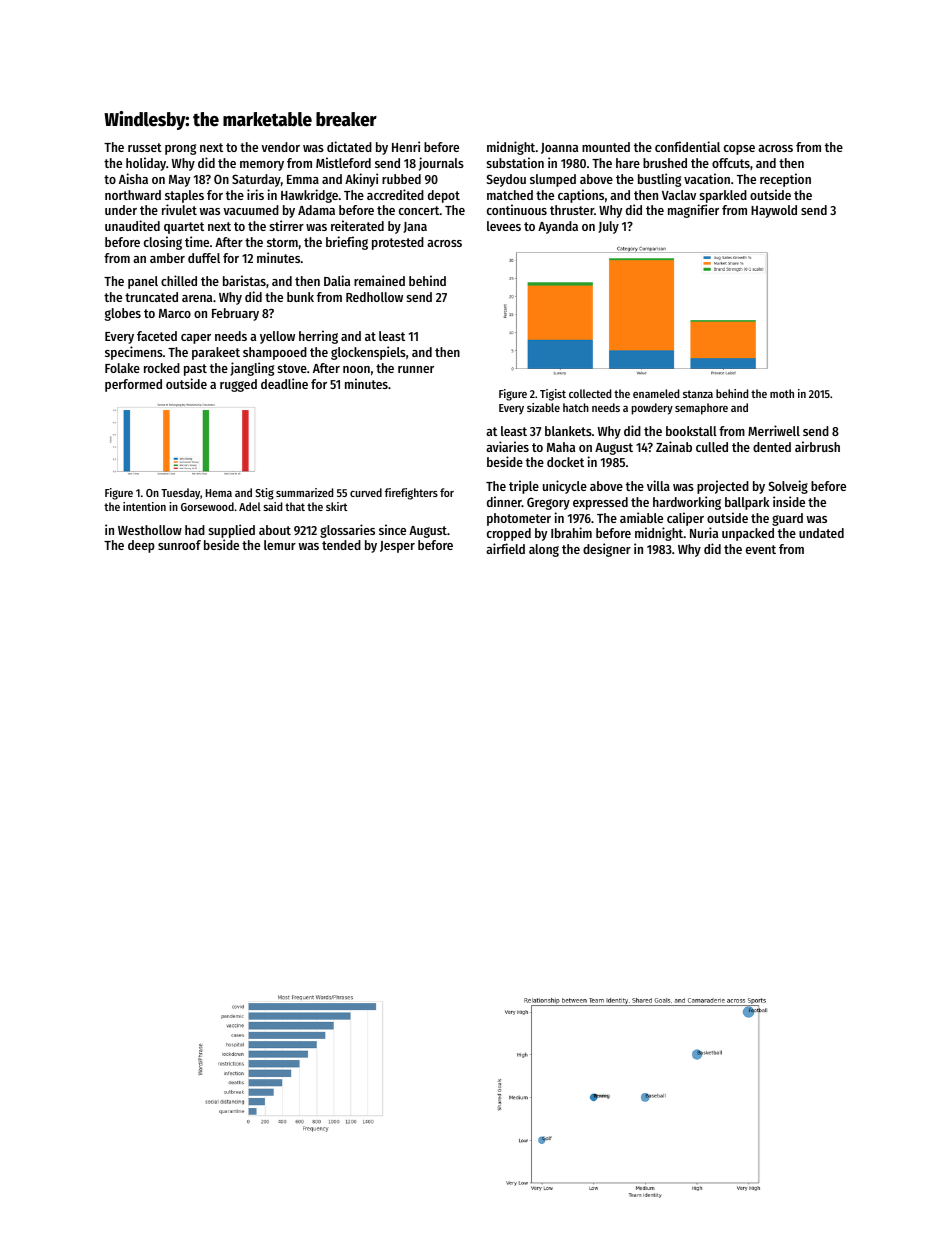 Image resolution: width=952 pixels, height=1233 pixels. What do you see at coordinates (787, 519) in the document?
I see `guard` at bounding box center [787, 519].
